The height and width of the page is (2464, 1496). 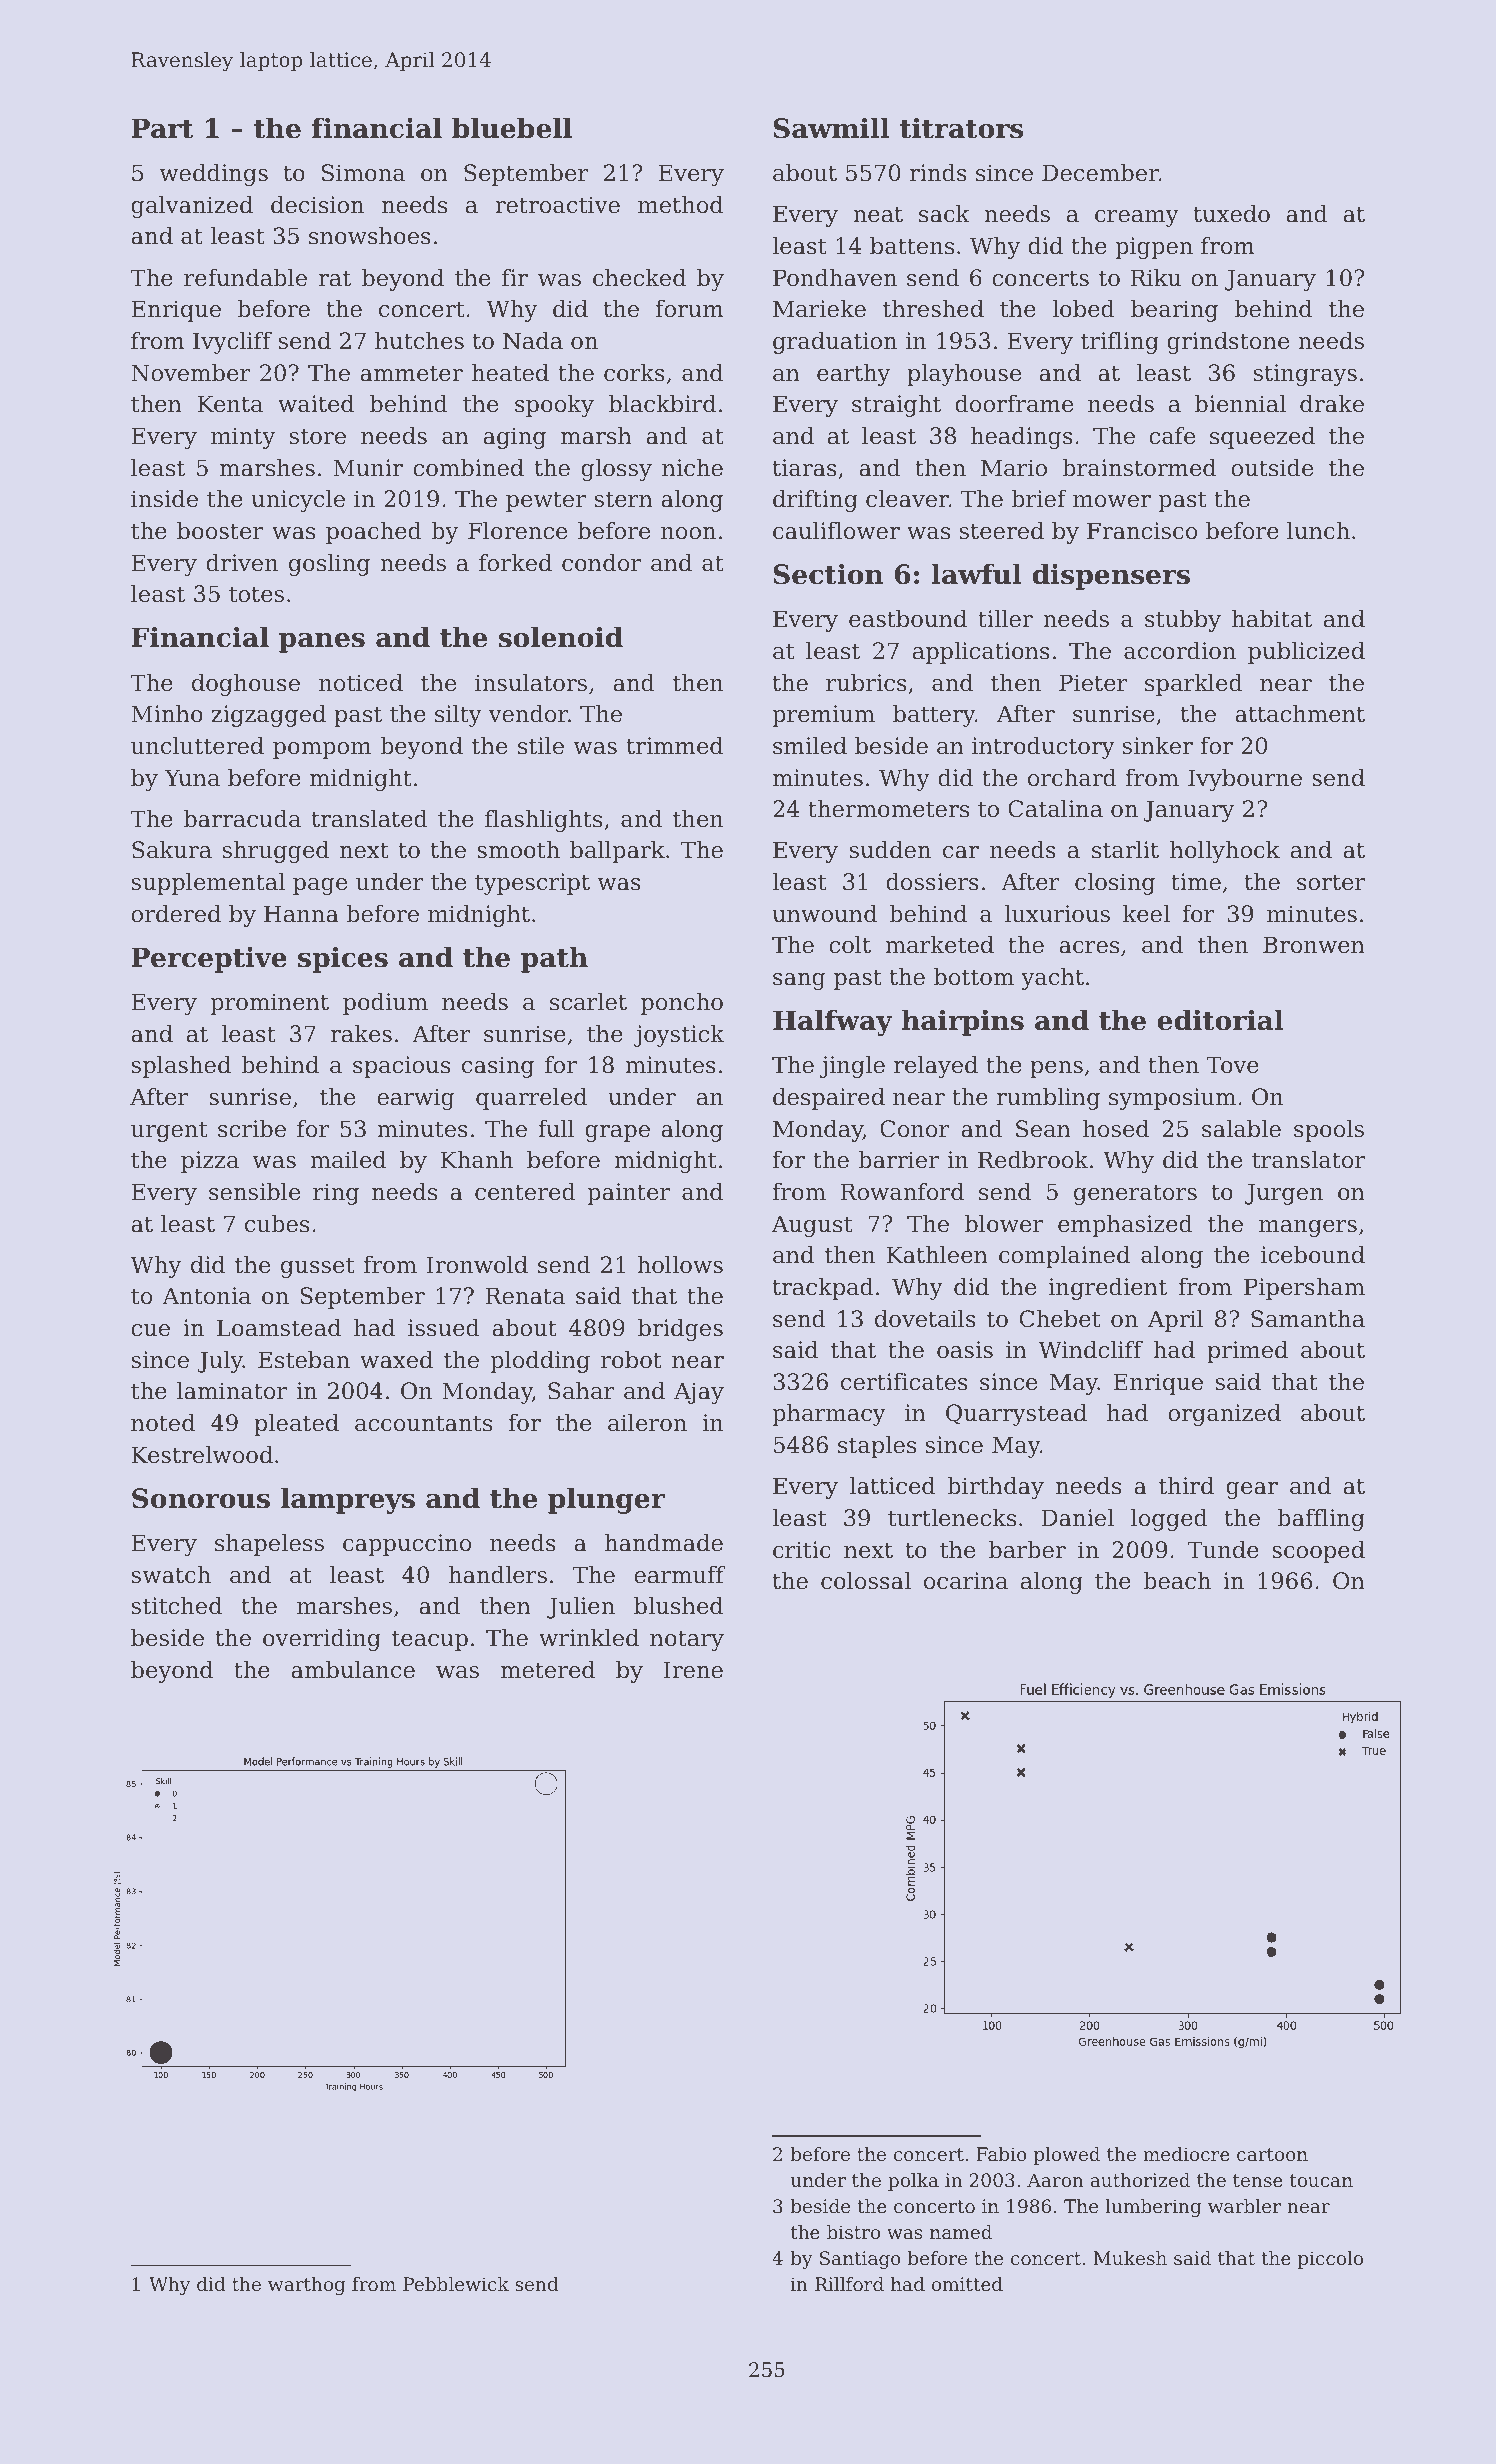 What do you see at coordinates (1240, 404) in the page?
I see `biennial` at bounding box center [1240, 404].
